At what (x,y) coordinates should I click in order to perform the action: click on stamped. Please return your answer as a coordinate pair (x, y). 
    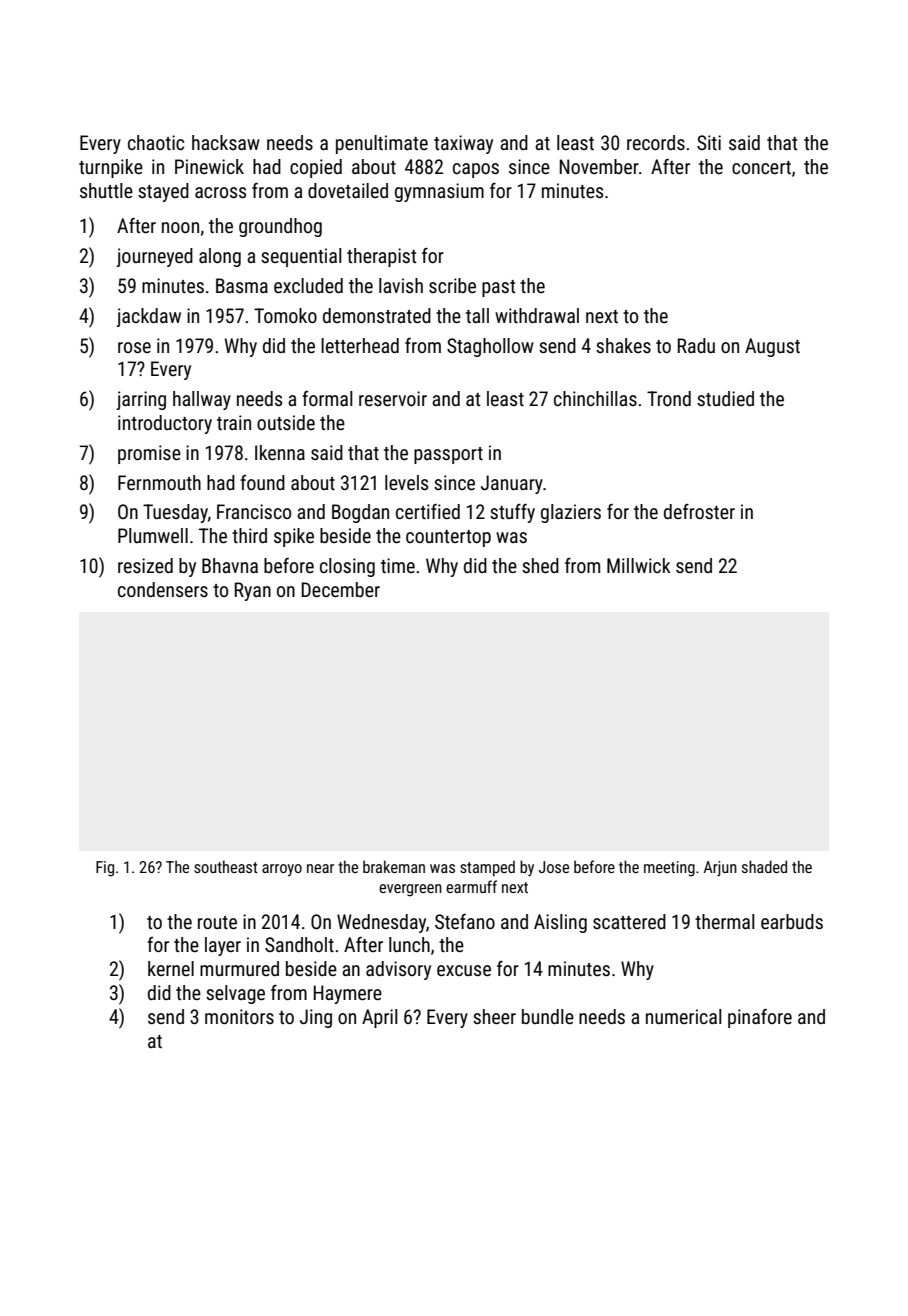
    Looking at the image, I should click on (487, 869).
